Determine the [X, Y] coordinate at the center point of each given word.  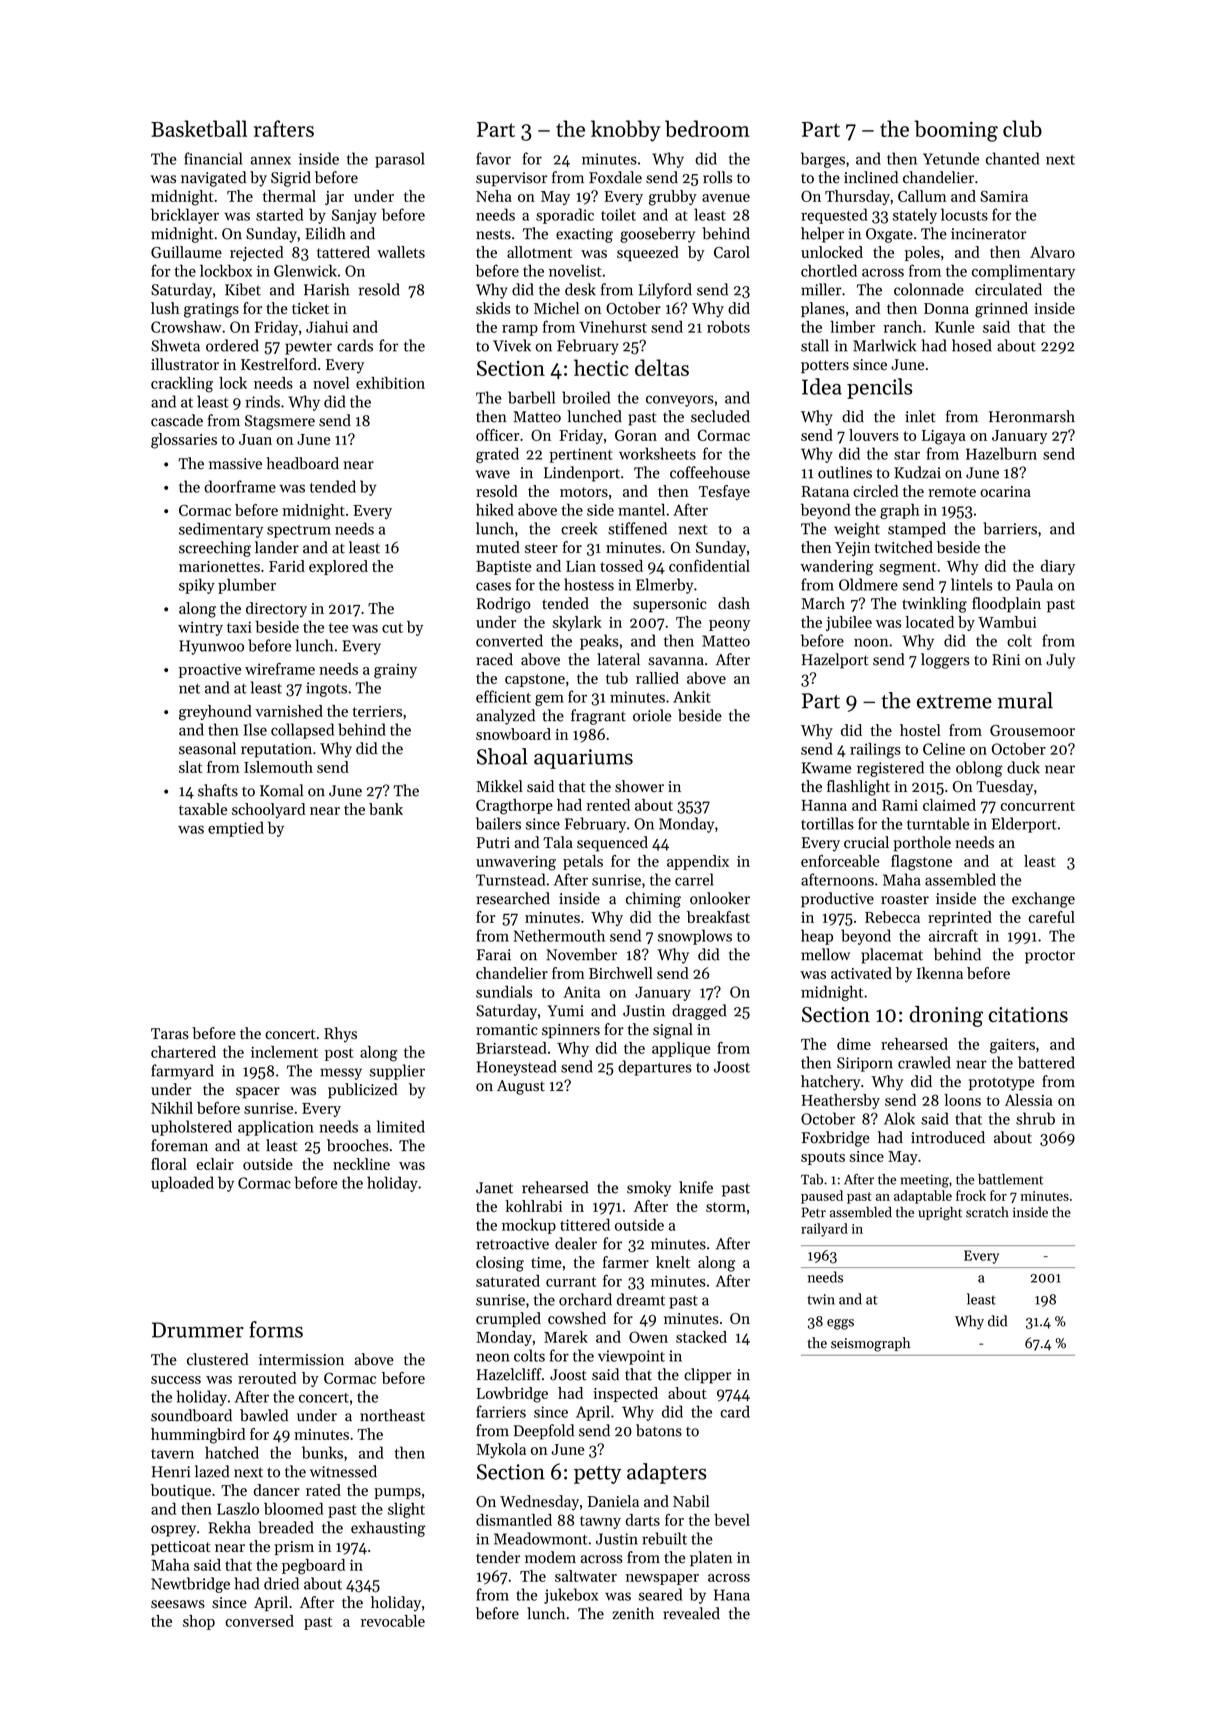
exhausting [388, 1529]
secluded [720, 416]
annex [270, 160]
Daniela [613, 1501]
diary [1058, 567]
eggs [840, 1324]
